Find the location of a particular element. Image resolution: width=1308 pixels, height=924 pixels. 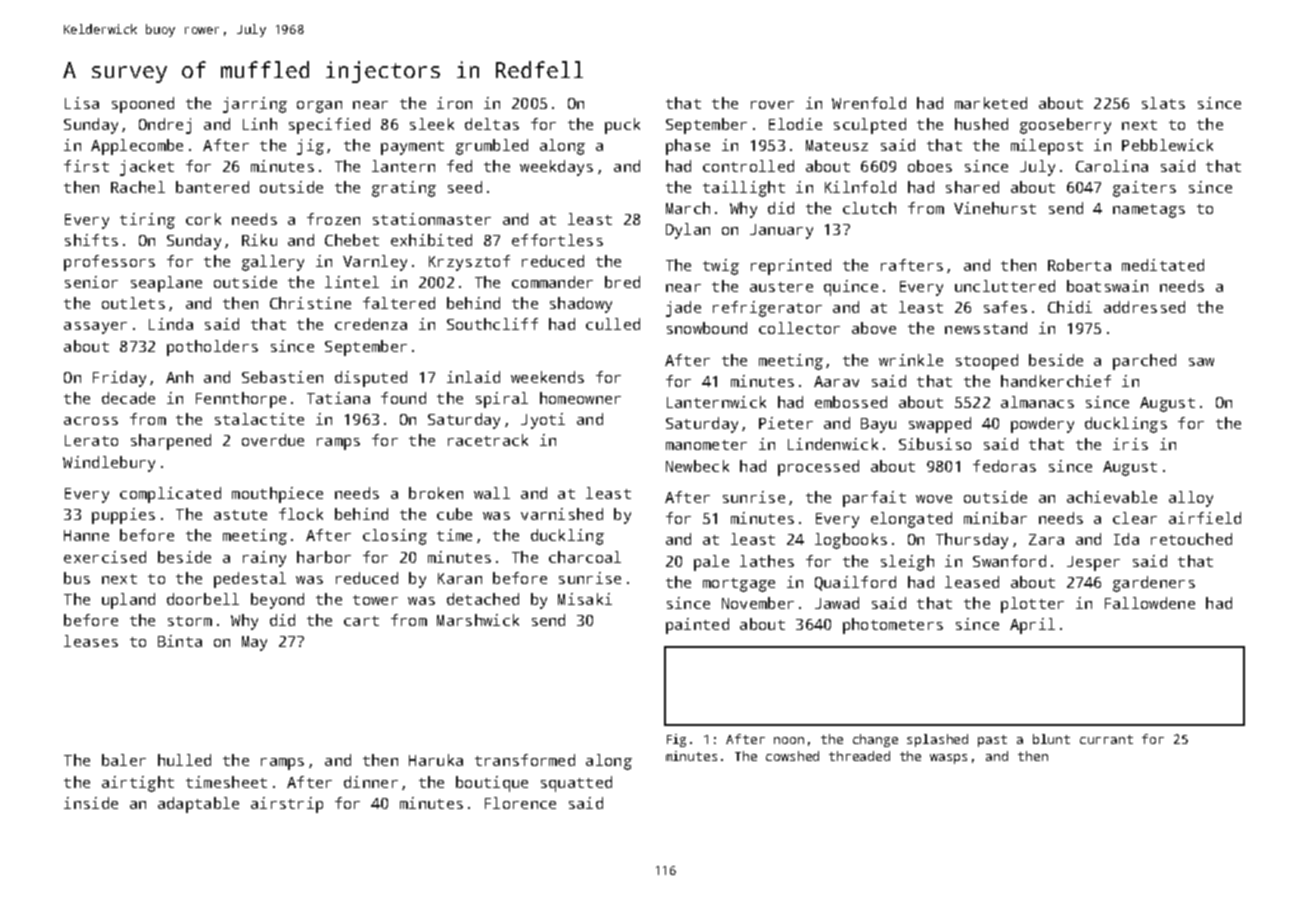

squatted is located at coordinates (576, 784).
